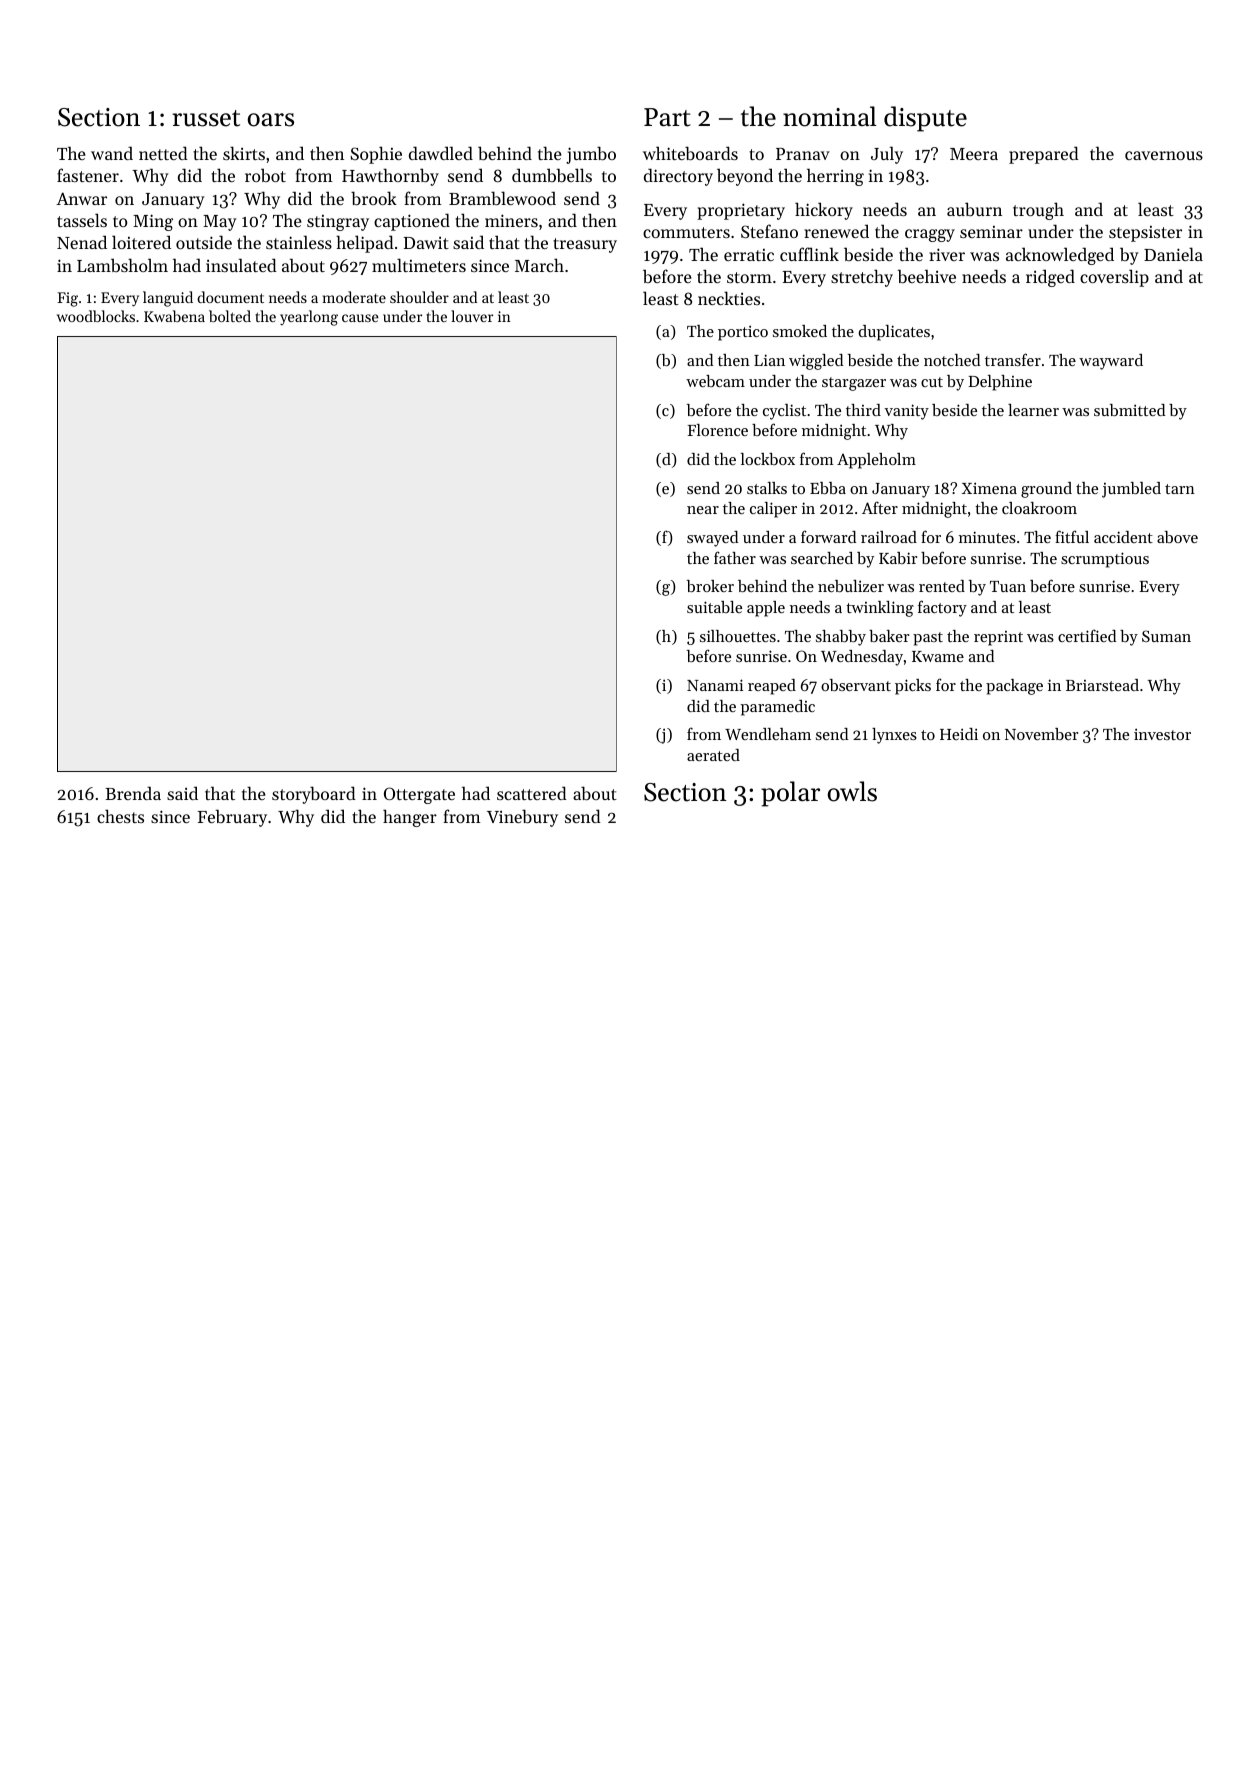 This screenshot has height=1782, width=1260. I want to click on oars, so click(271, 120).
